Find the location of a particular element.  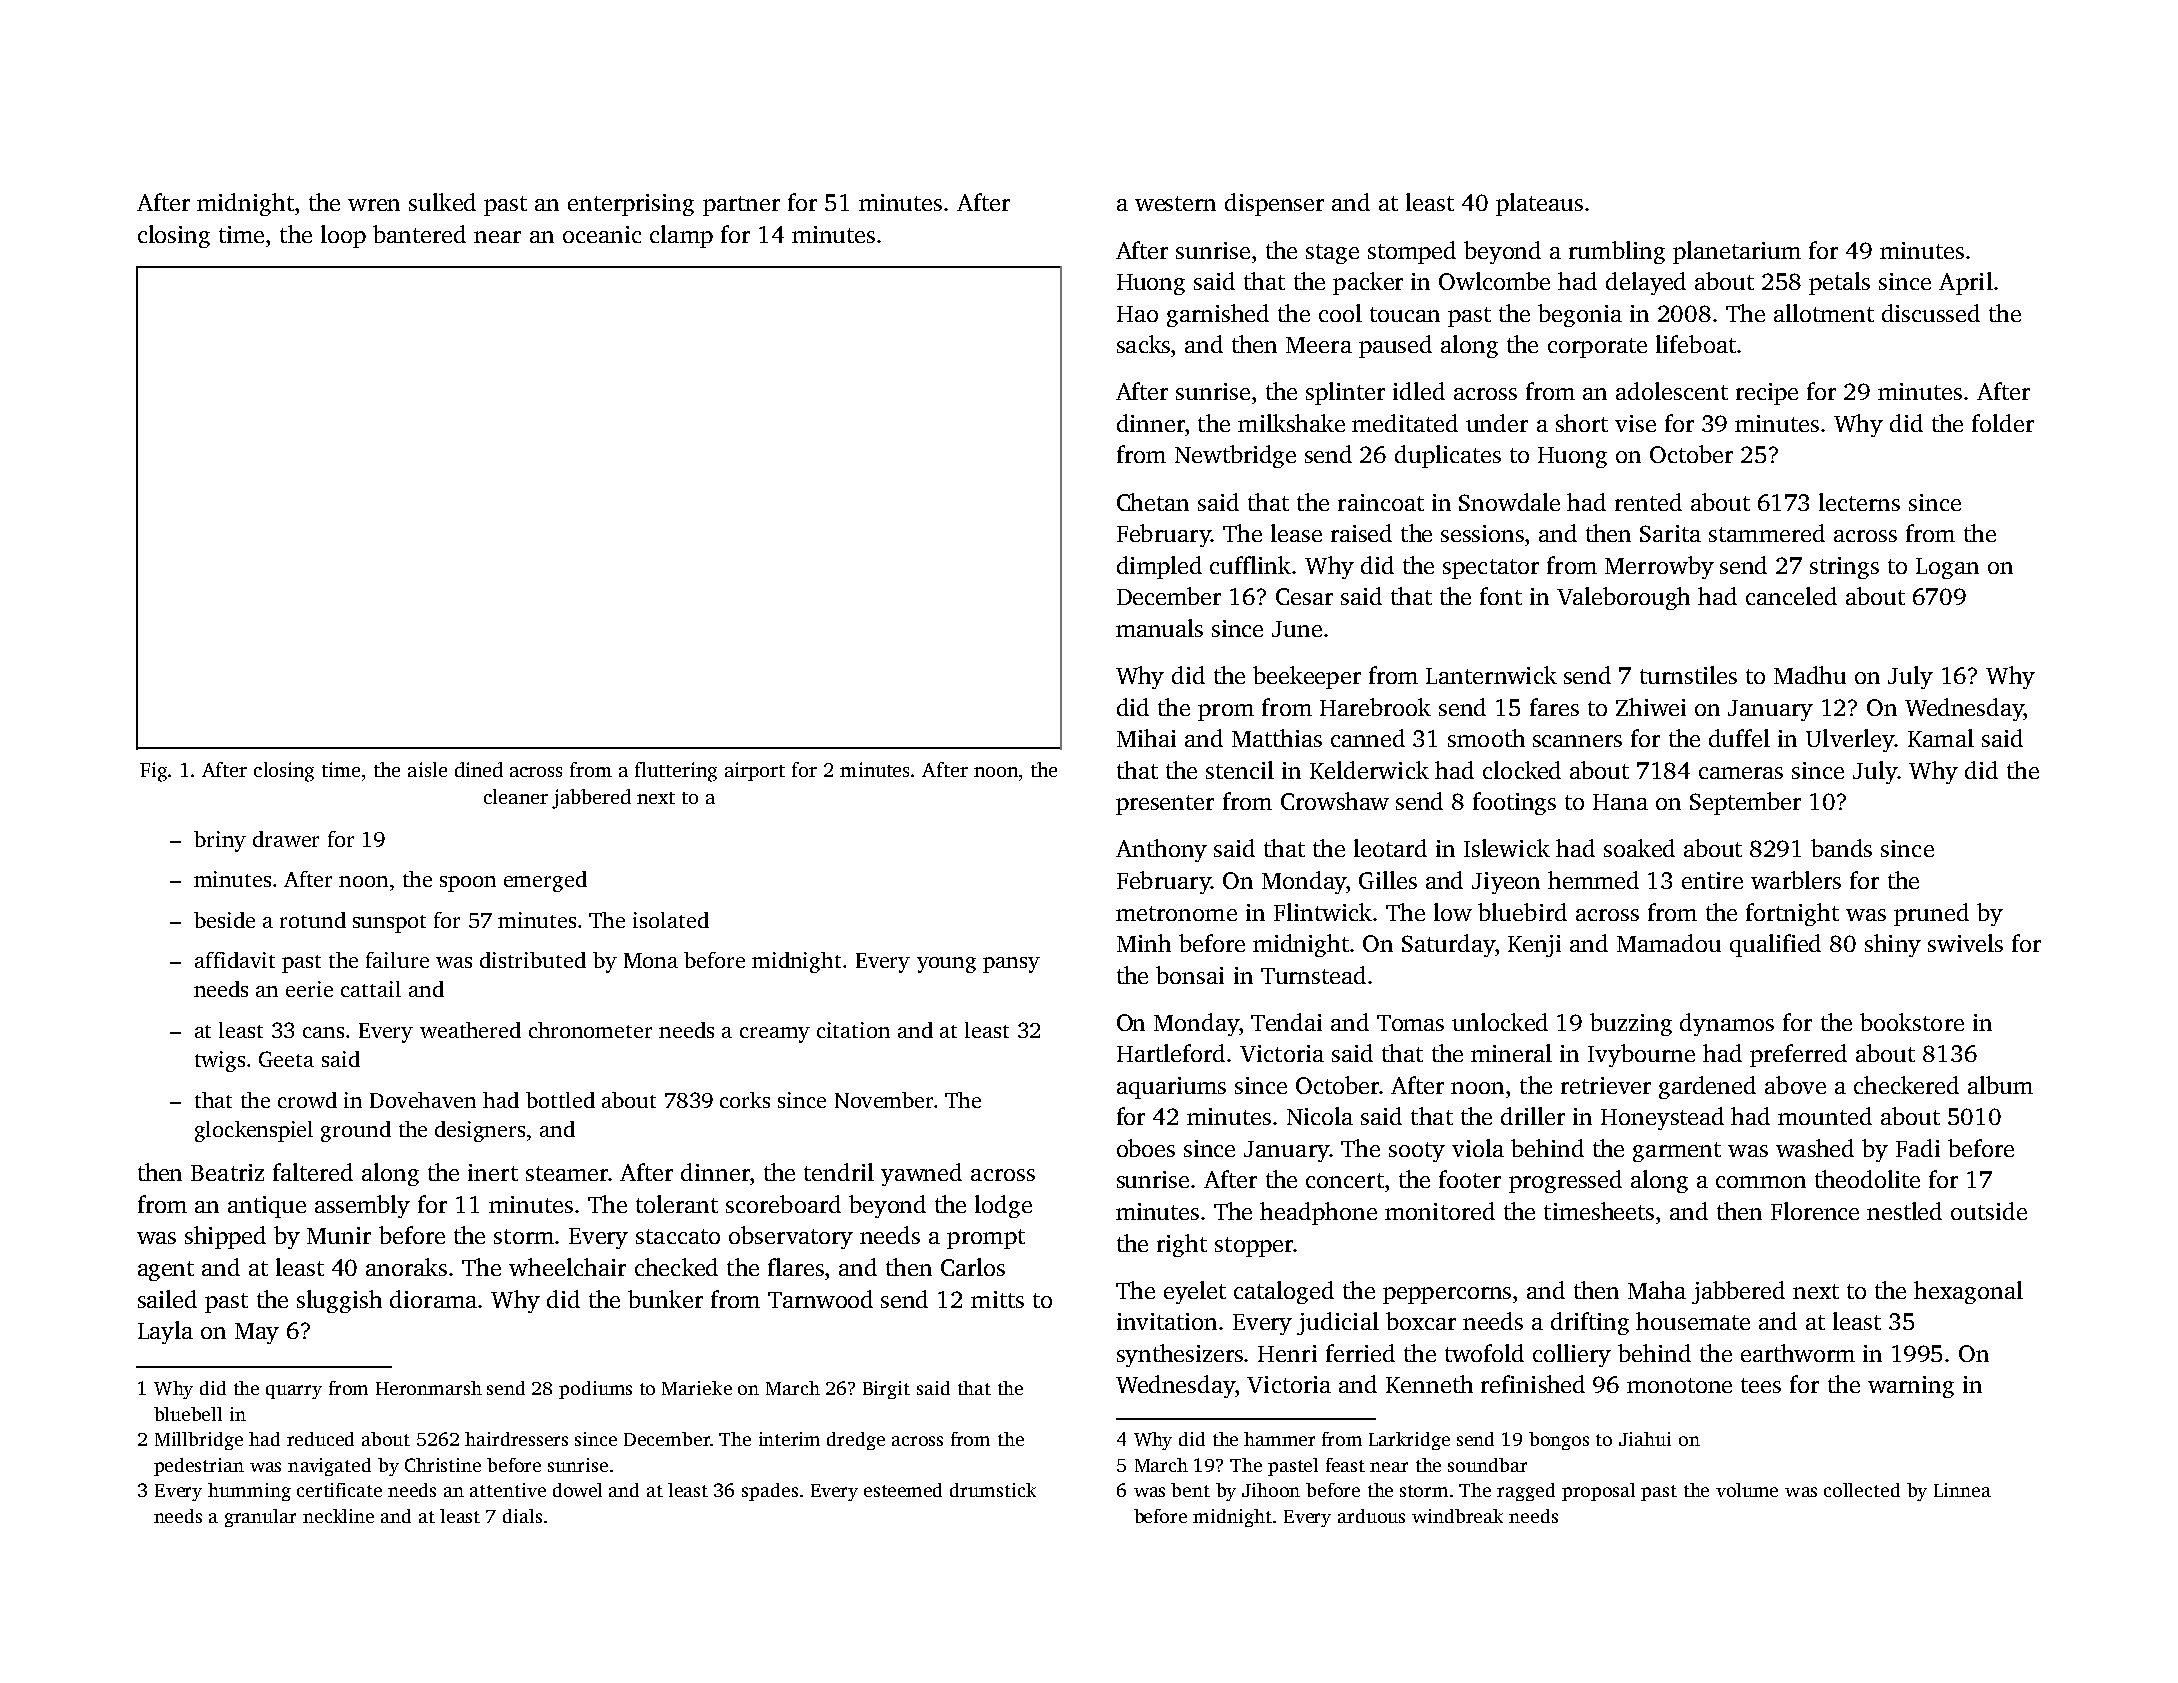

spoon is located at coordinates (468, 884).
